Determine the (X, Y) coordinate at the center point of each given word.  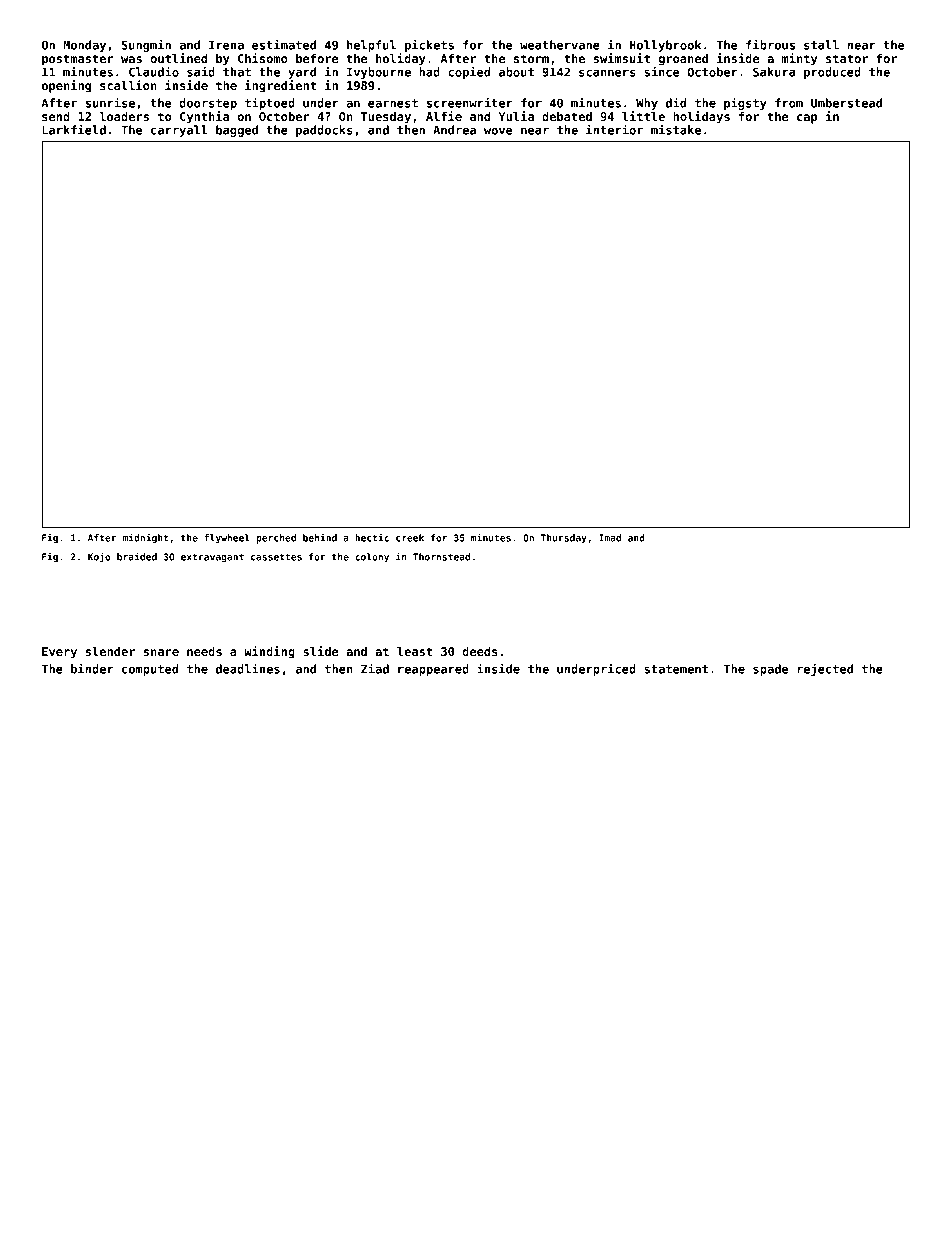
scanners (607, 73)
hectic (372, 537)
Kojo (99, 557)
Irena (226, 45)
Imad (610, 538)
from (789, 103)
